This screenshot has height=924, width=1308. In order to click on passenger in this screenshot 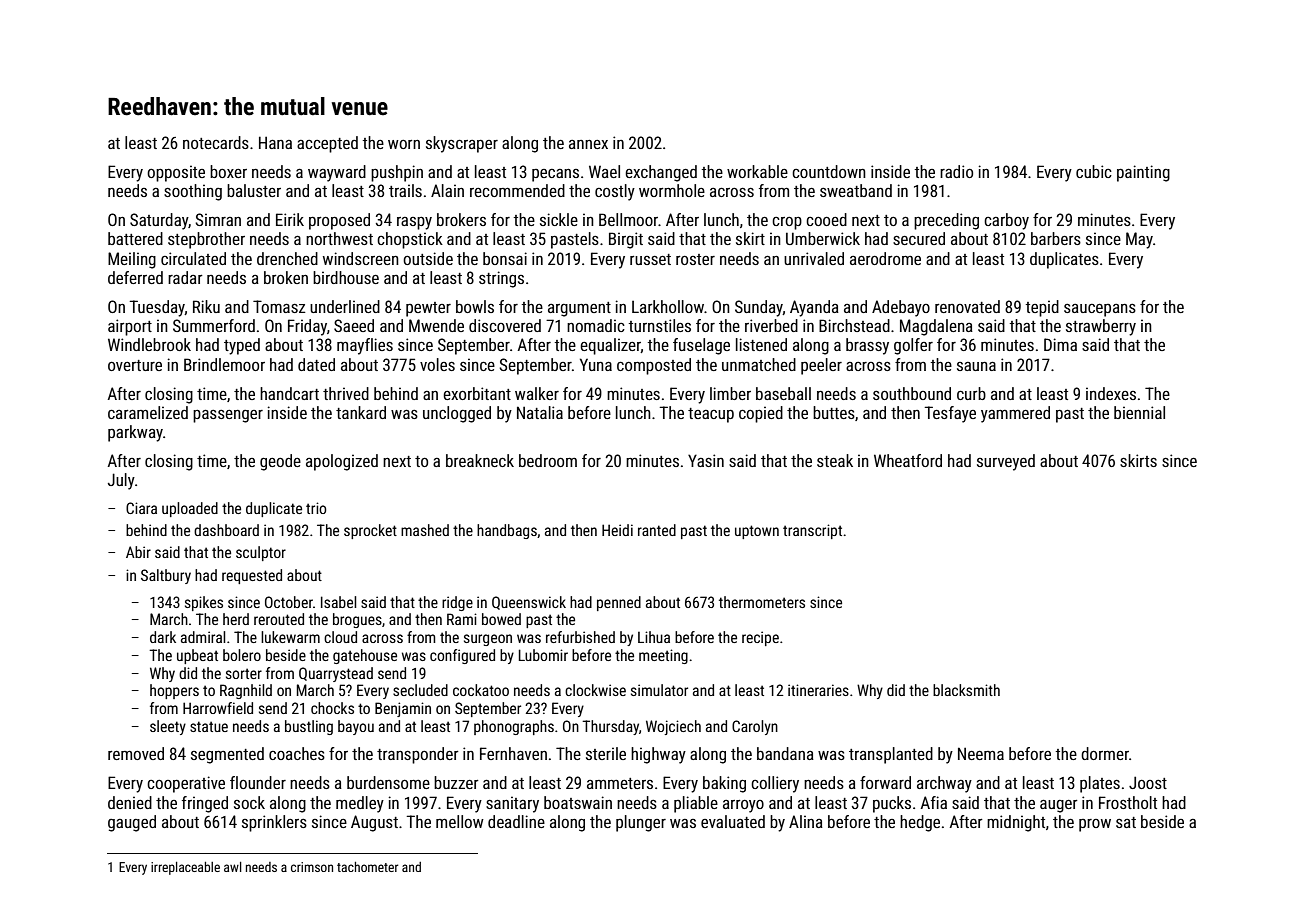, I will do `click(228, 416)`.
